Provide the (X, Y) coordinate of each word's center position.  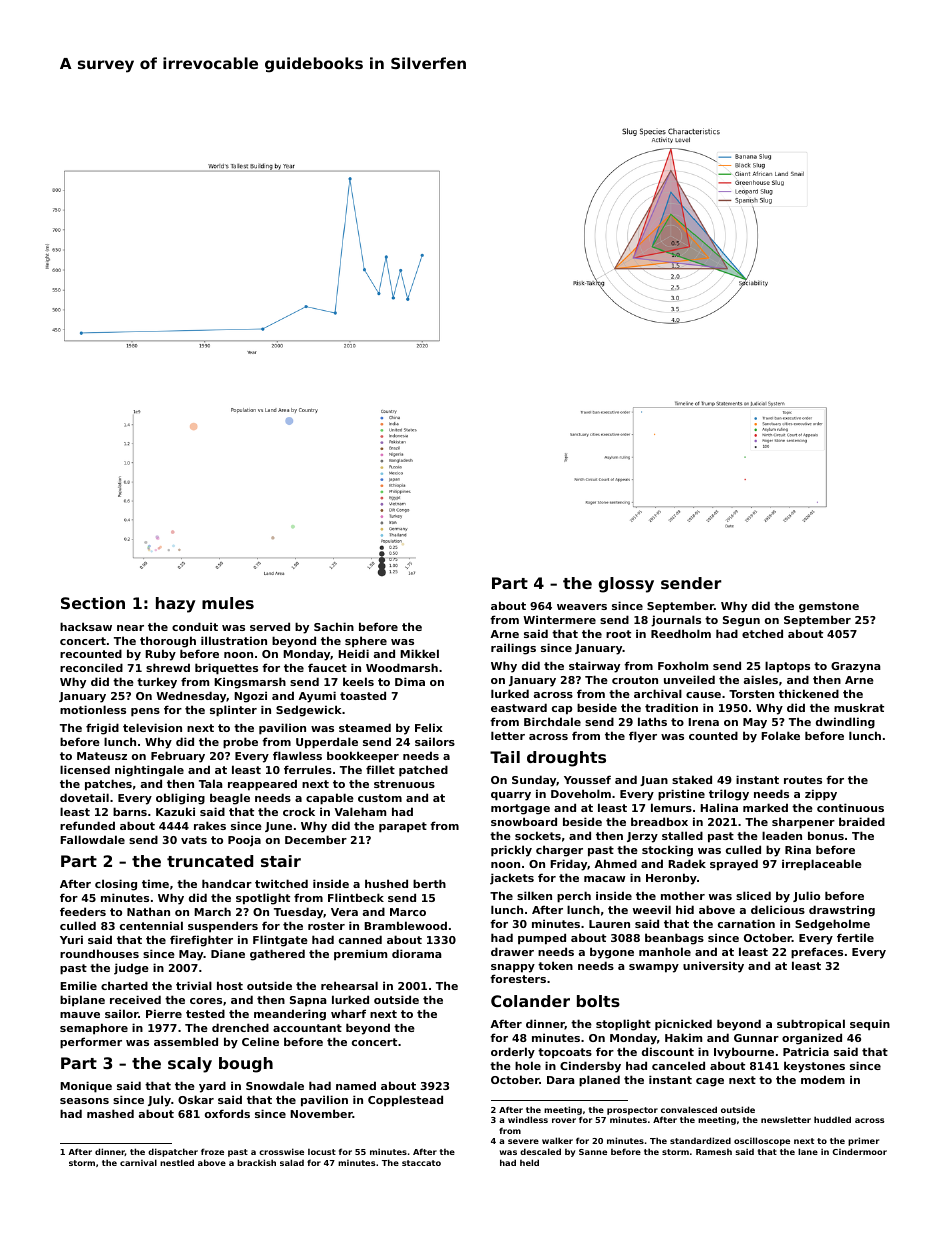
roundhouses (99, 953)
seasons (84, 1101)
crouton (635, 680)
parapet (403, 827)
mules (228, 603)
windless (528, 1119)
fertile (855, 937)
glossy (626, 585)
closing (116, 885)
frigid (102, 729)
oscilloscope (762, 1141)
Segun (741, 621)
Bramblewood (405, 925)
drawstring (842, 911)
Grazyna (856, 667)
